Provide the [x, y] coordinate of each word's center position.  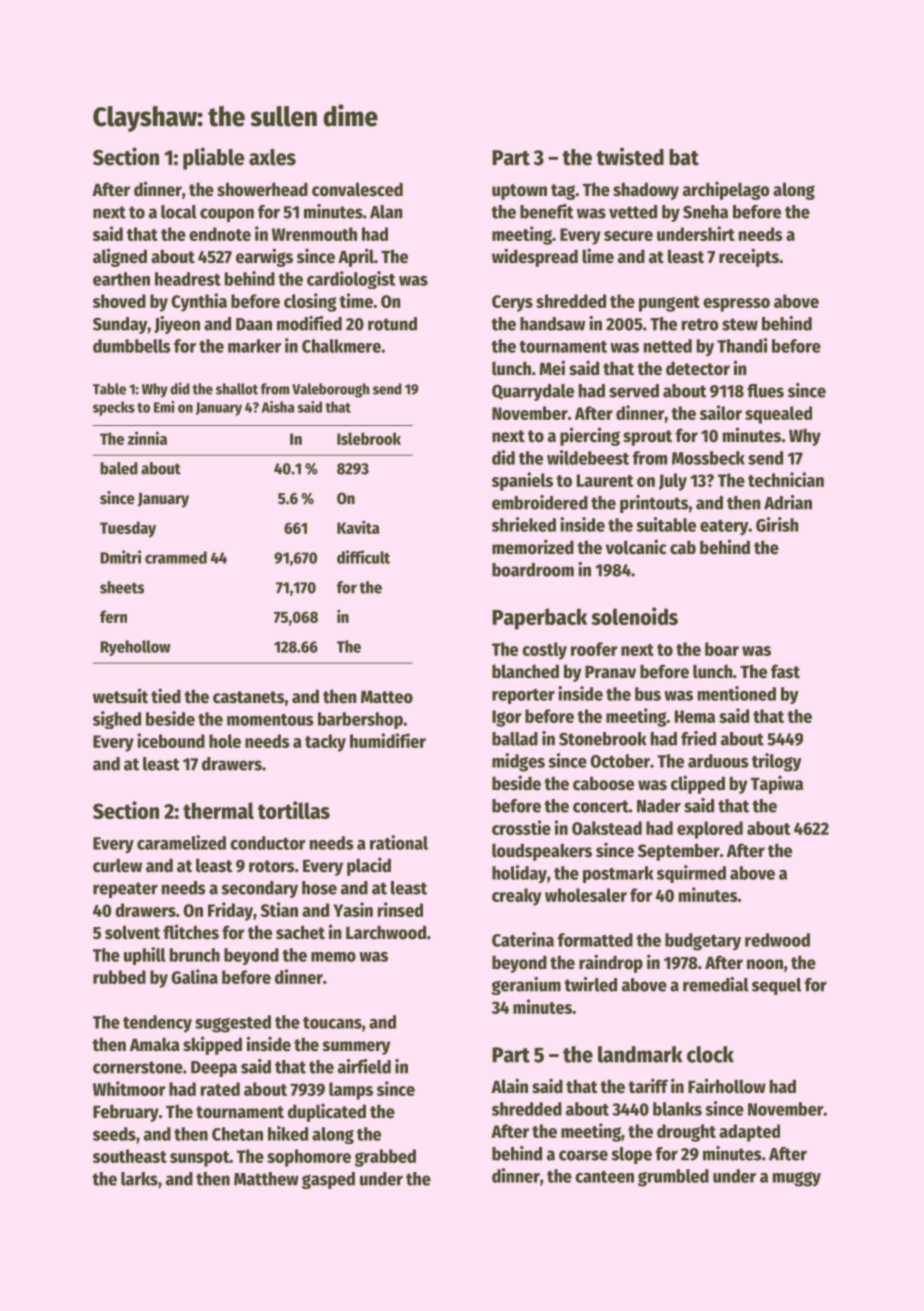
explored [710, 830]
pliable [214, 158]
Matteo [387, 697]
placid [369, 866]
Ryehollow [135, 648]
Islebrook [369, 438]
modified [309, 323]
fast [785, 671]
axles [272, 157]
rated [220, 1089]
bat [684, 157]
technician [786, 479]
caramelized [181, 842]
